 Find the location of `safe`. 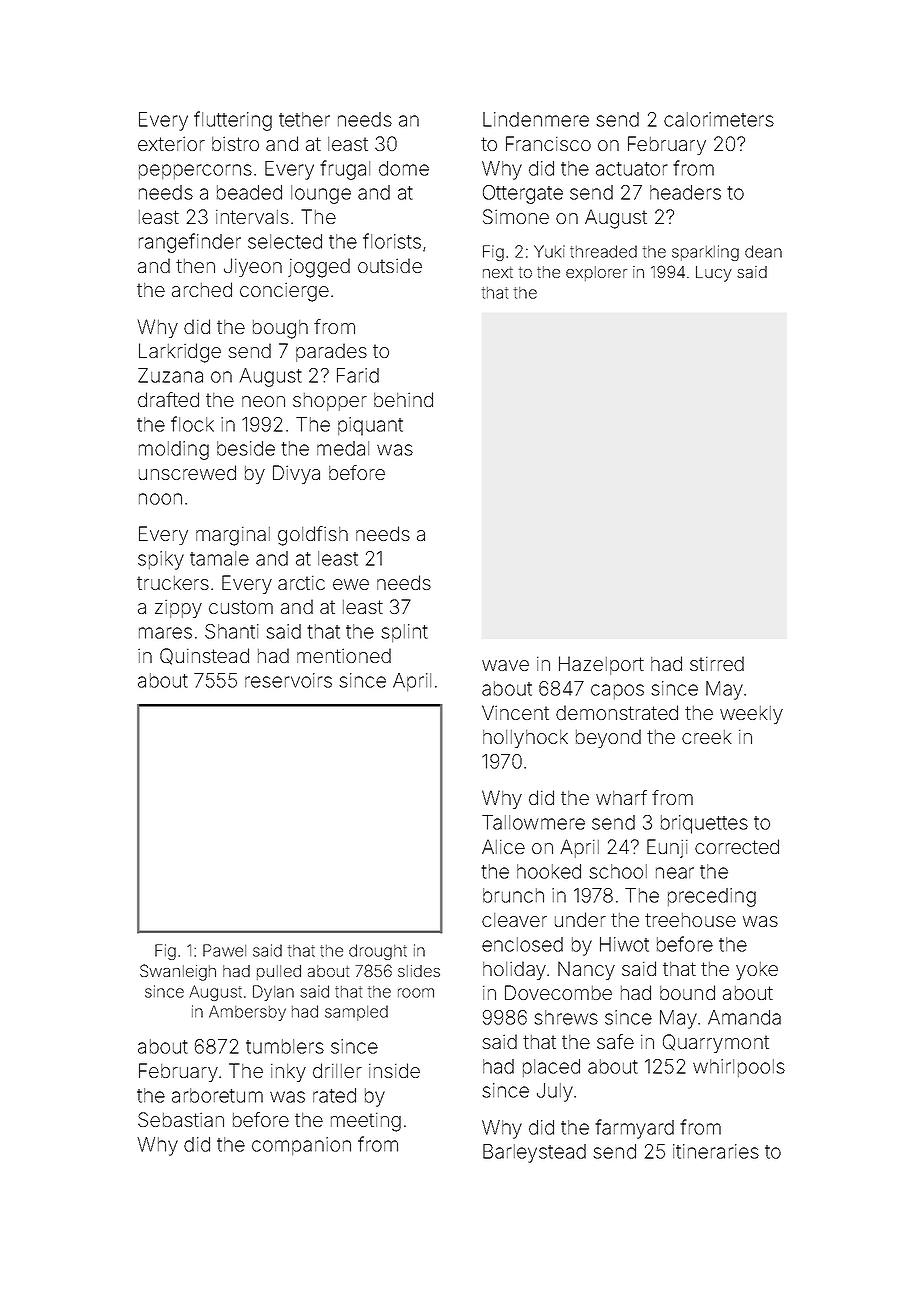

safe is located at coordinates (615, 1041).
